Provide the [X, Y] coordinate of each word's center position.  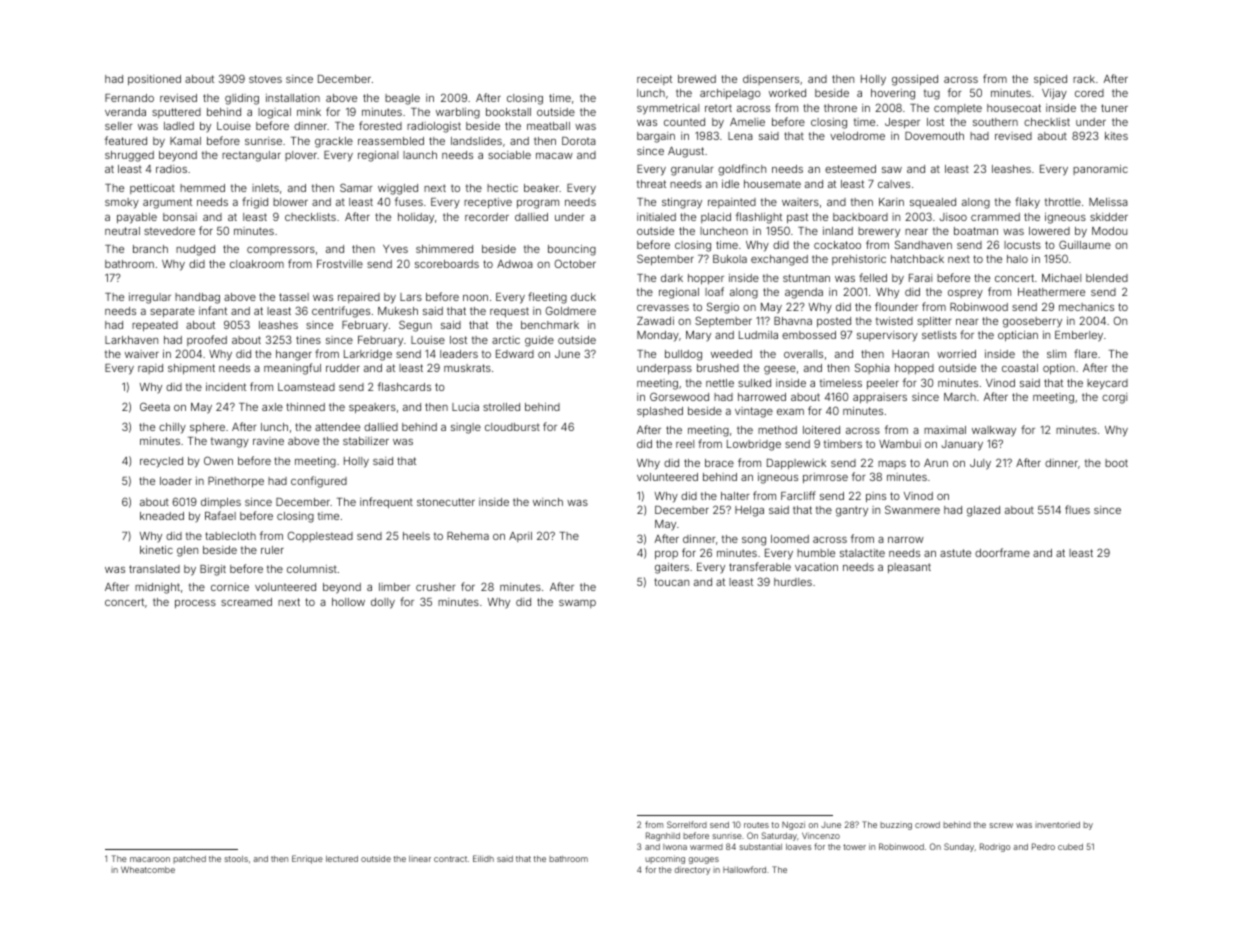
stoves [265, 79]
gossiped [915, 80]
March [960, 397]
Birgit [213, 570]
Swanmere [912, 509]
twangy [230, 442]
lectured [342, 859]
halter [735, 496]
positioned [154, 80]
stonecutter [446, 502]
